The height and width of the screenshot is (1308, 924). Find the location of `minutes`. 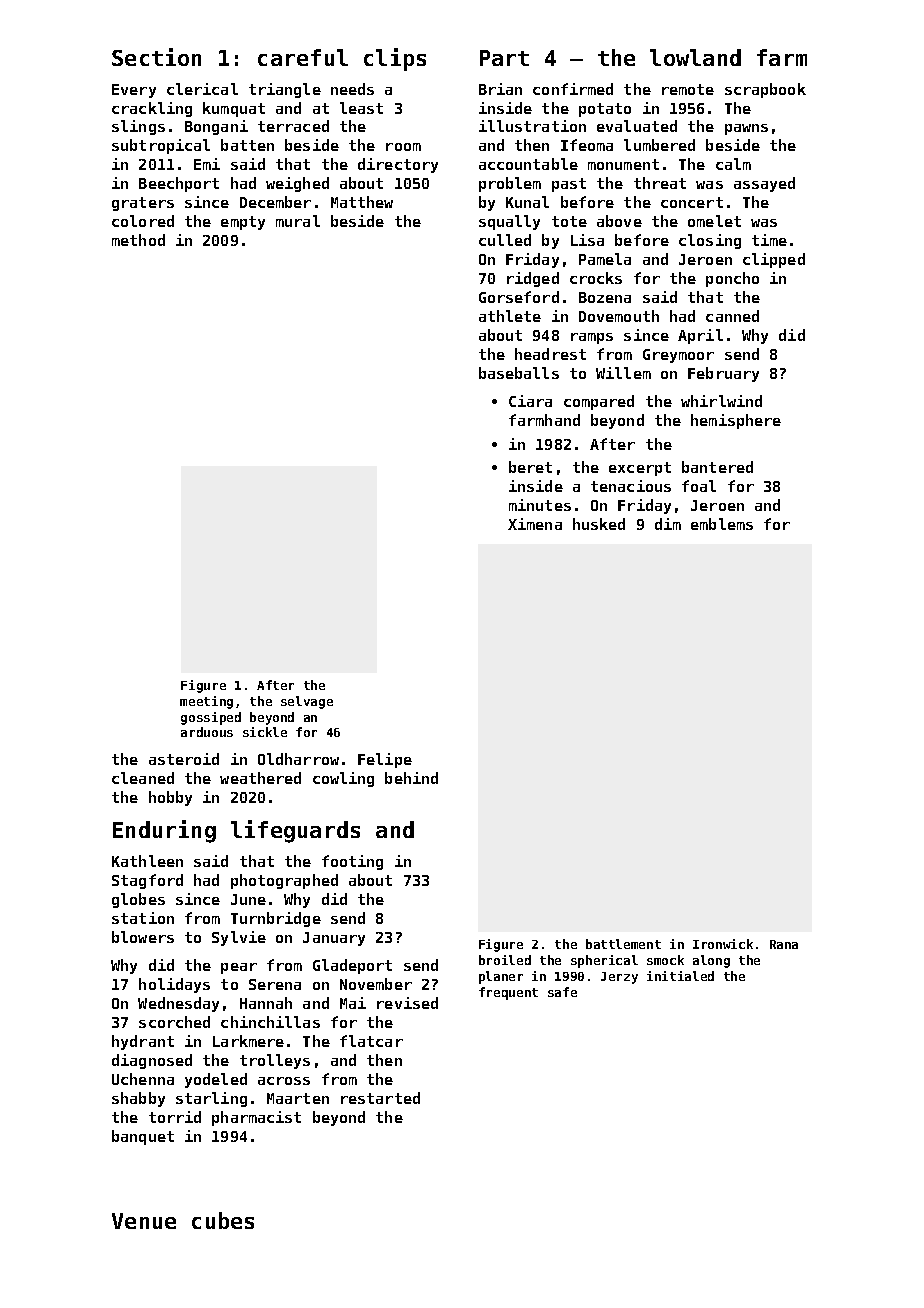

minutes is located at coordinates (540, 505).
